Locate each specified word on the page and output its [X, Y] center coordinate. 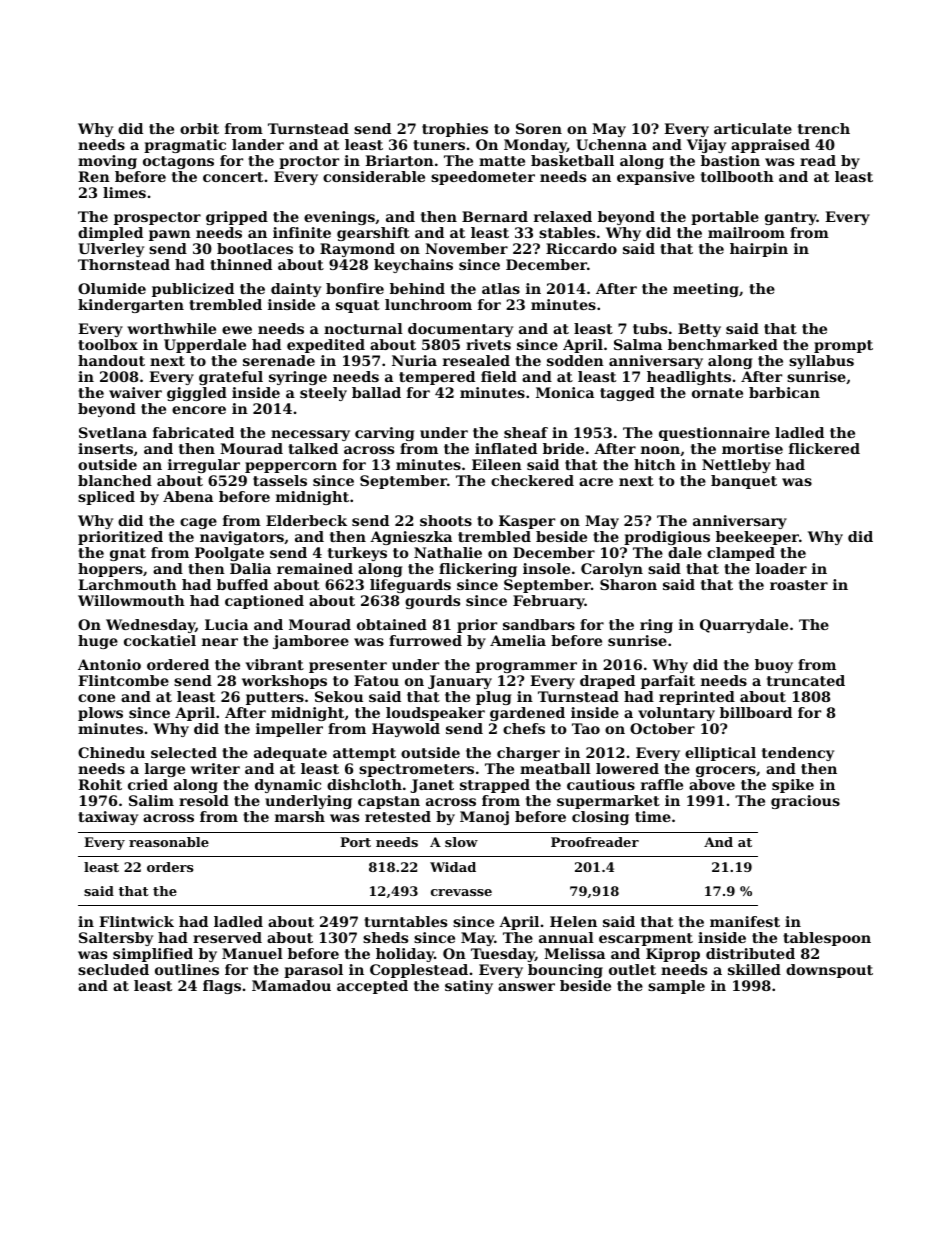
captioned [264, 602]
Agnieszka [411, 538]
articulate [753, 128]
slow [461, 842]
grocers [726, 771]
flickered [824, 448]
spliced [106, 498]
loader [781, 568]
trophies [455, 130]
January [460, 682]
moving [107, 162]
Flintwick [136, 921]
